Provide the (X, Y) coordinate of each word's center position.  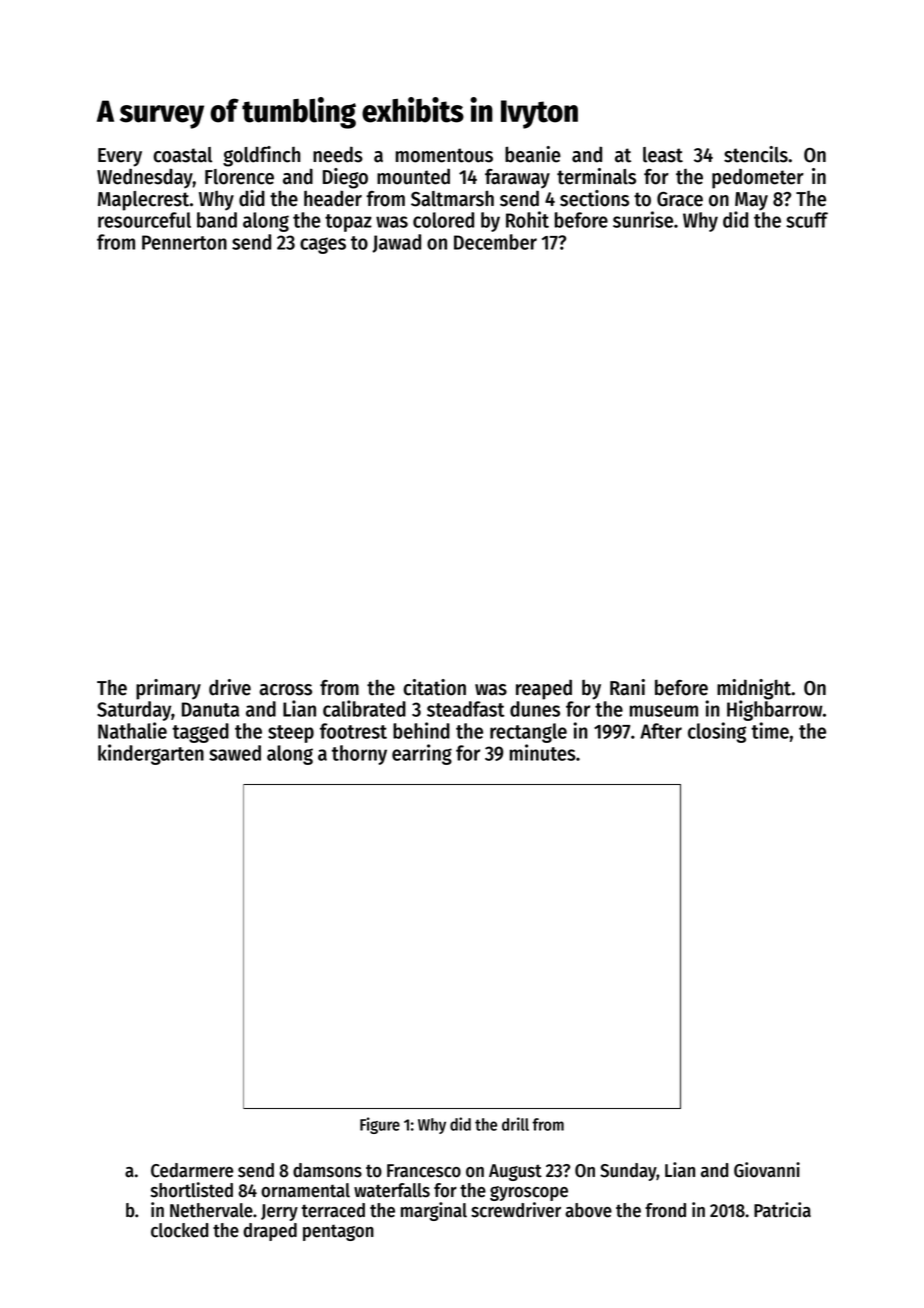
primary (168, 689)
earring (422, 754)
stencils (756, 154)
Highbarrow (775, 710)
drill (515, 1124)
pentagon (338, 1232)
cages (323, 245)
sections (594, 198)
